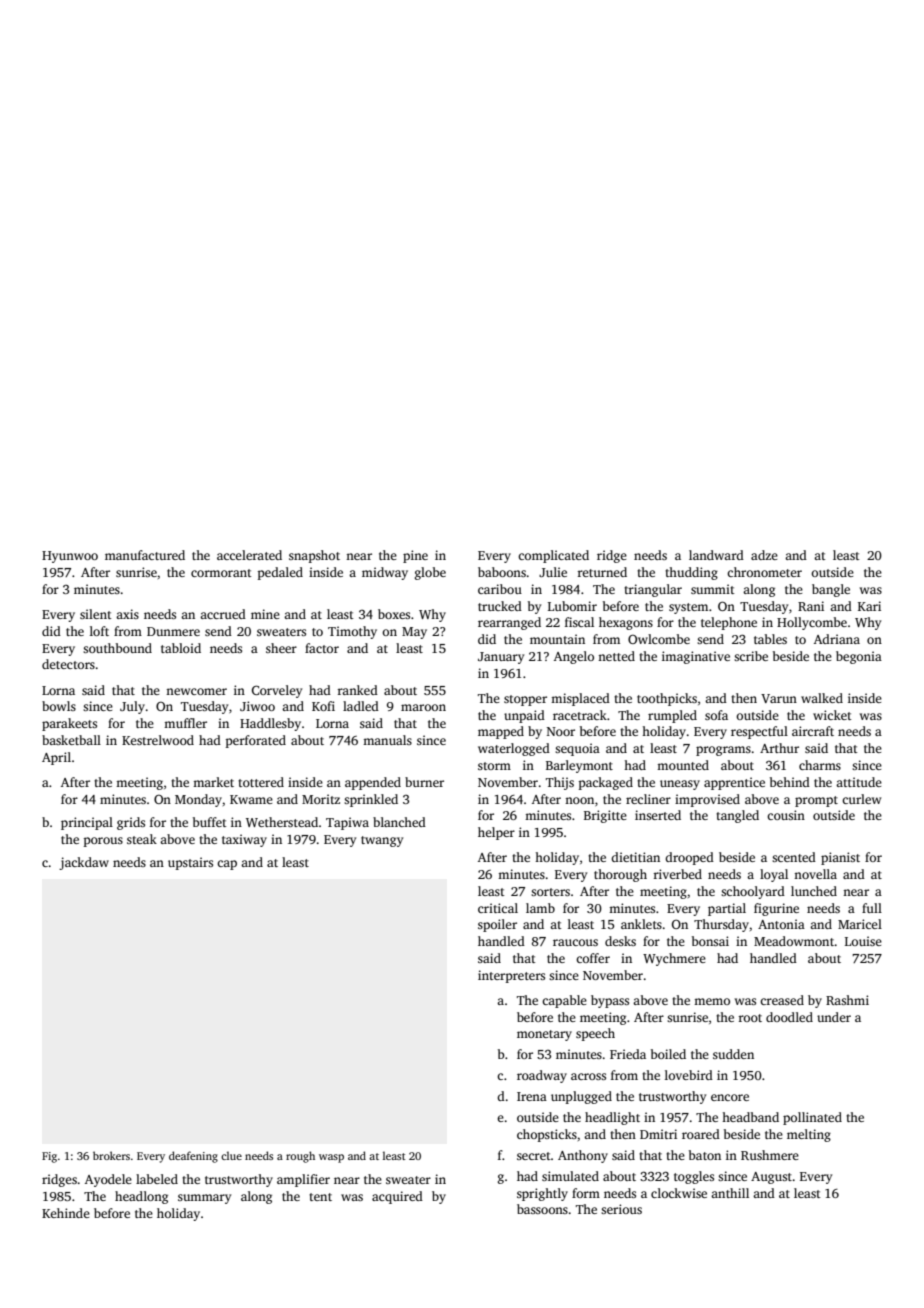  Describe the element at coordinates (190, 863) in the screenshot. I see `upstairs` at that location.
